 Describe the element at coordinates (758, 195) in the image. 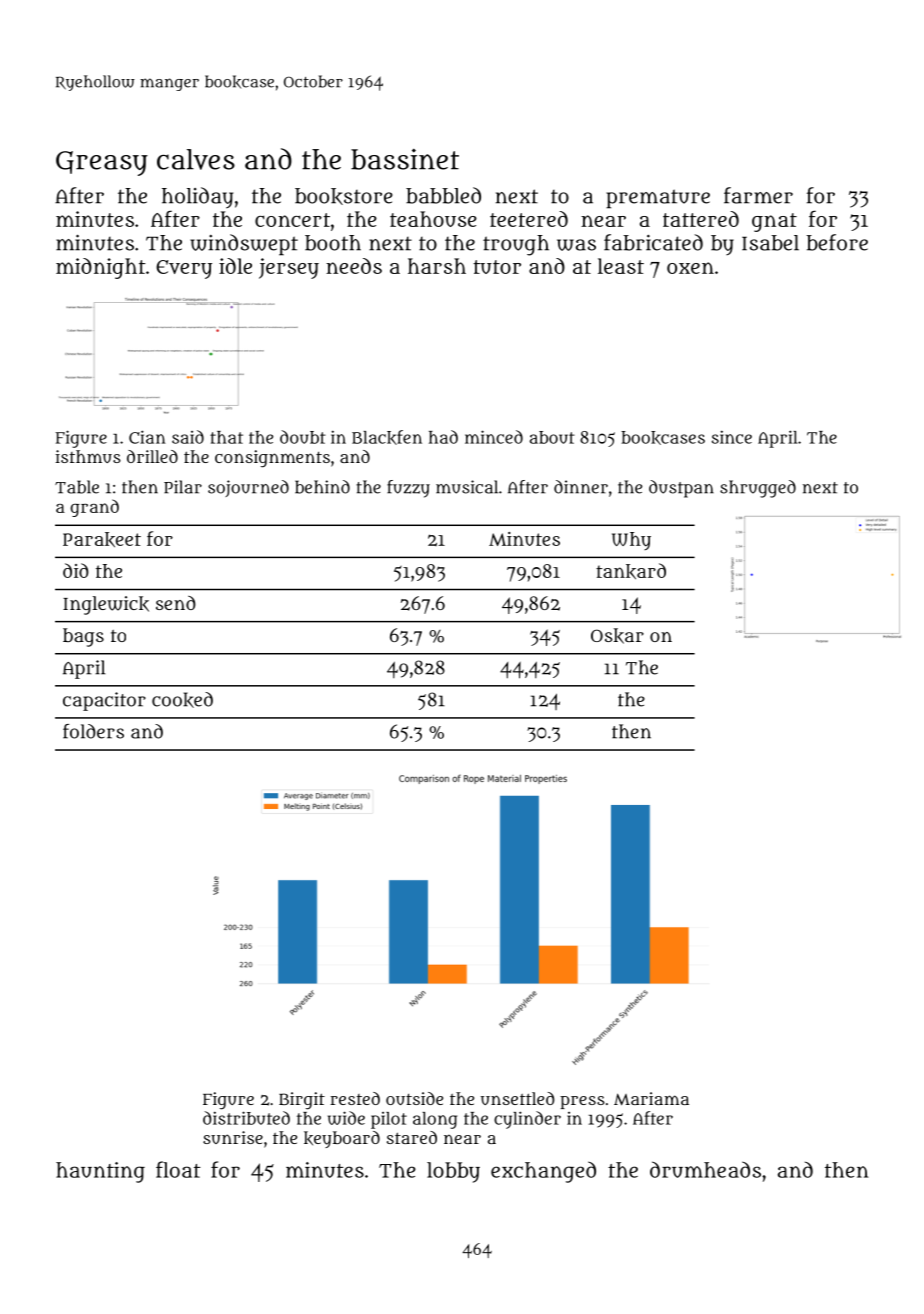

I see `farmer` at that location.
